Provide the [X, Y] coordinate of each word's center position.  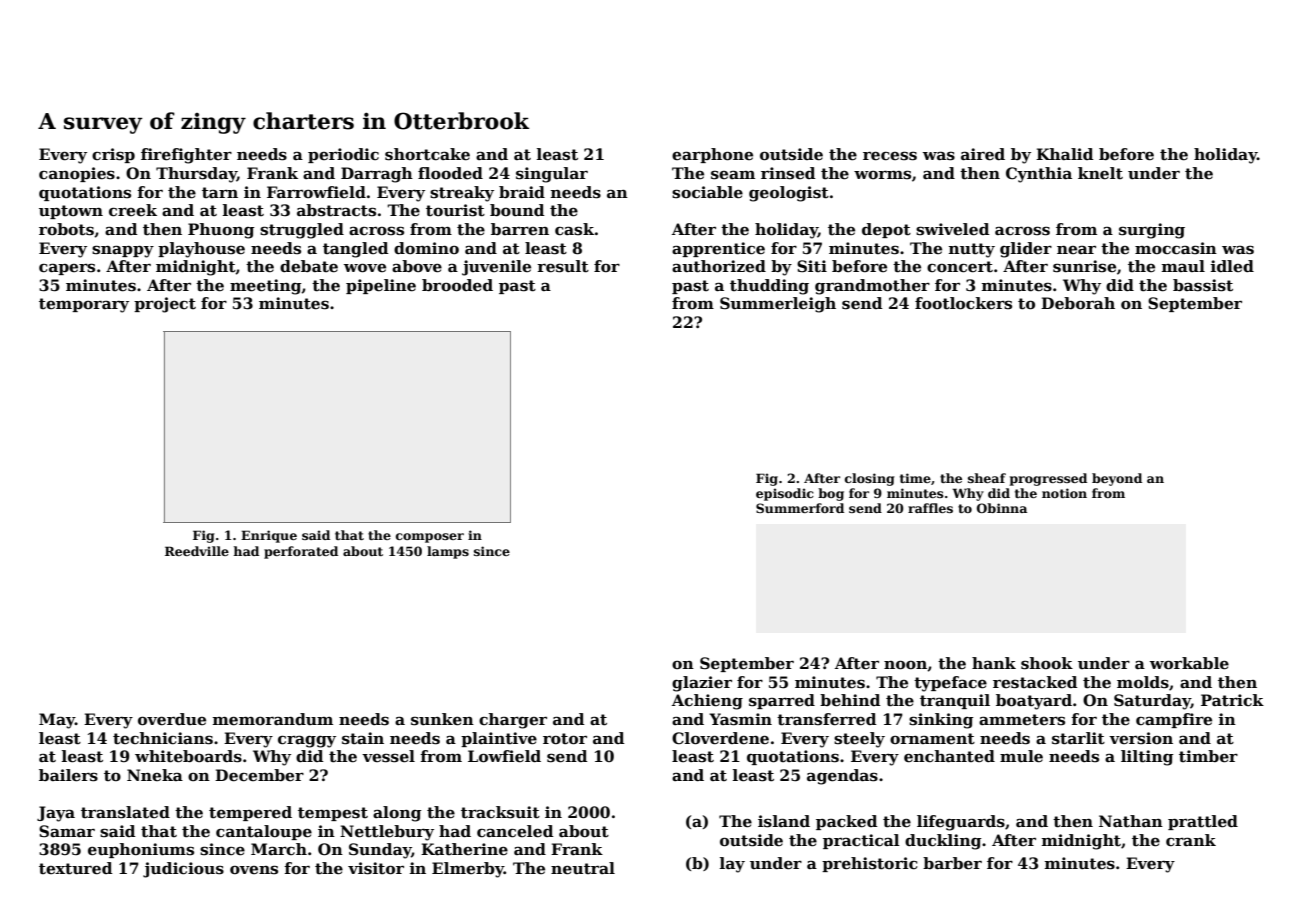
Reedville [197, 551]
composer [430, 538]
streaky [462, 194]
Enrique [269, 536]
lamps [448, 552]
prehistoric [870, 864]
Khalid [1065, 154]
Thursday [196, 175]
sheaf [987, 478]
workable [1189, 663]
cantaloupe [264, 832]
